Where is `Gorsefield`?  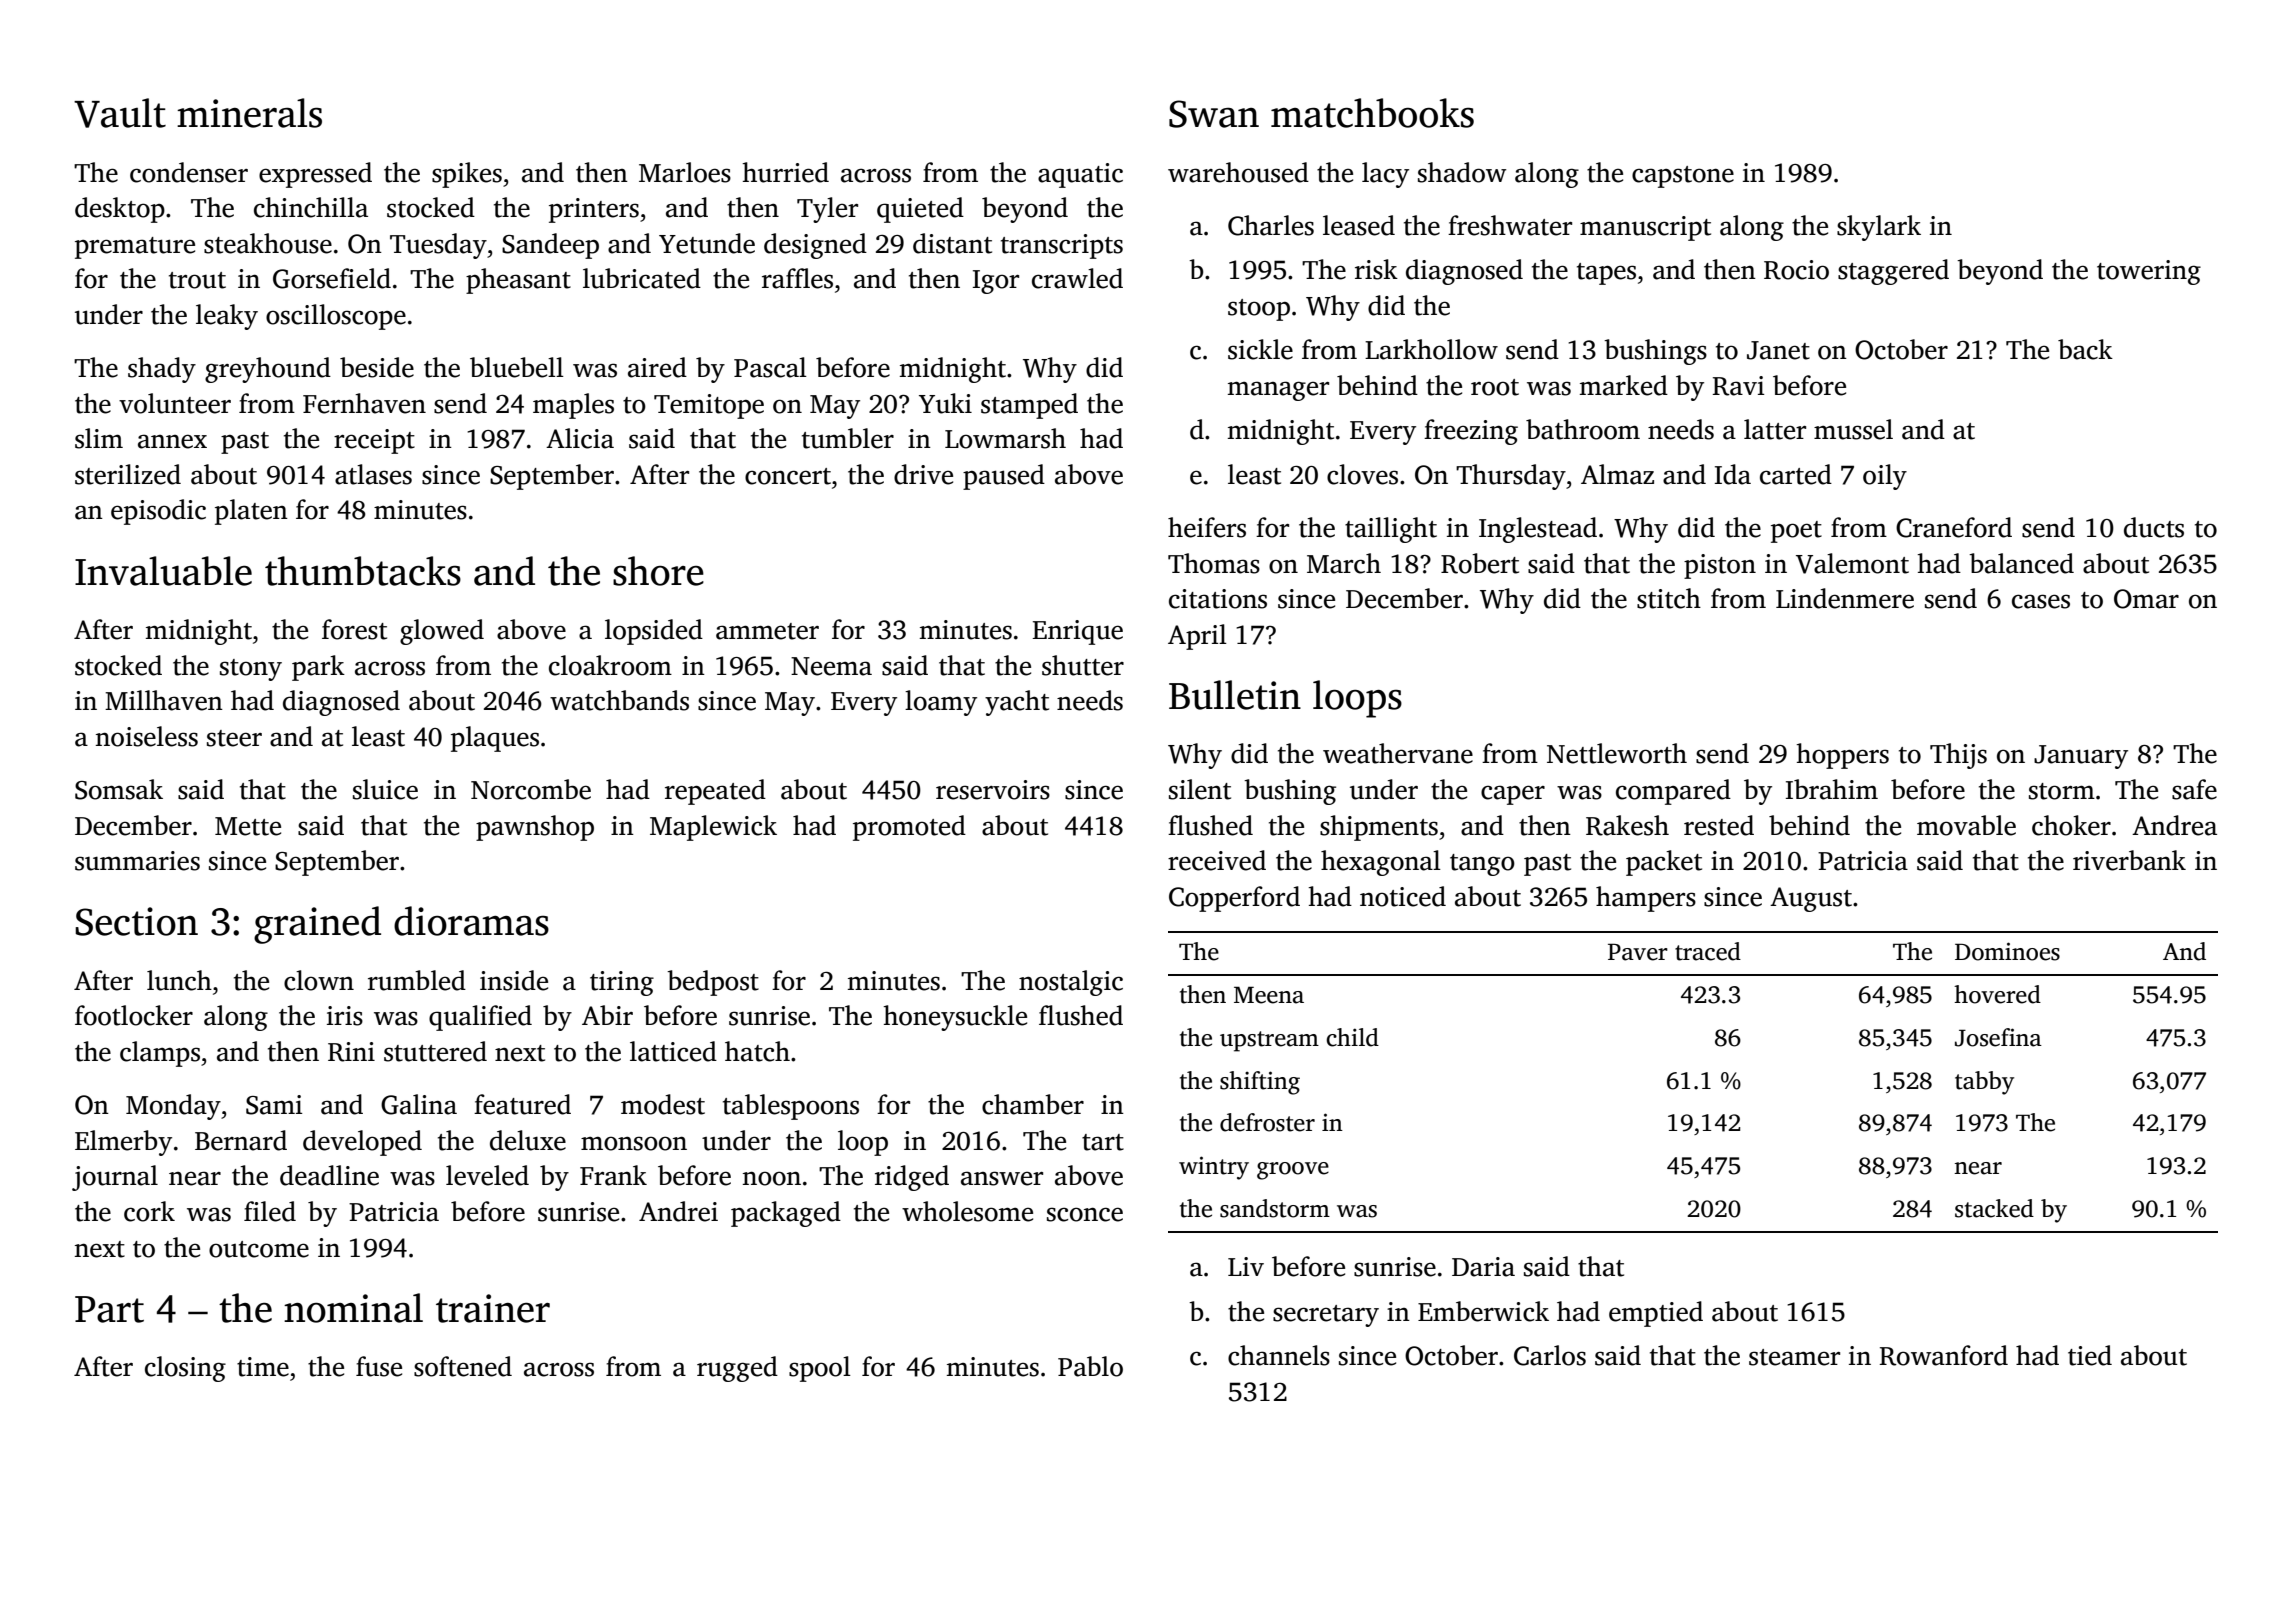
Gorsefield is located at coordinates (332, 278).
